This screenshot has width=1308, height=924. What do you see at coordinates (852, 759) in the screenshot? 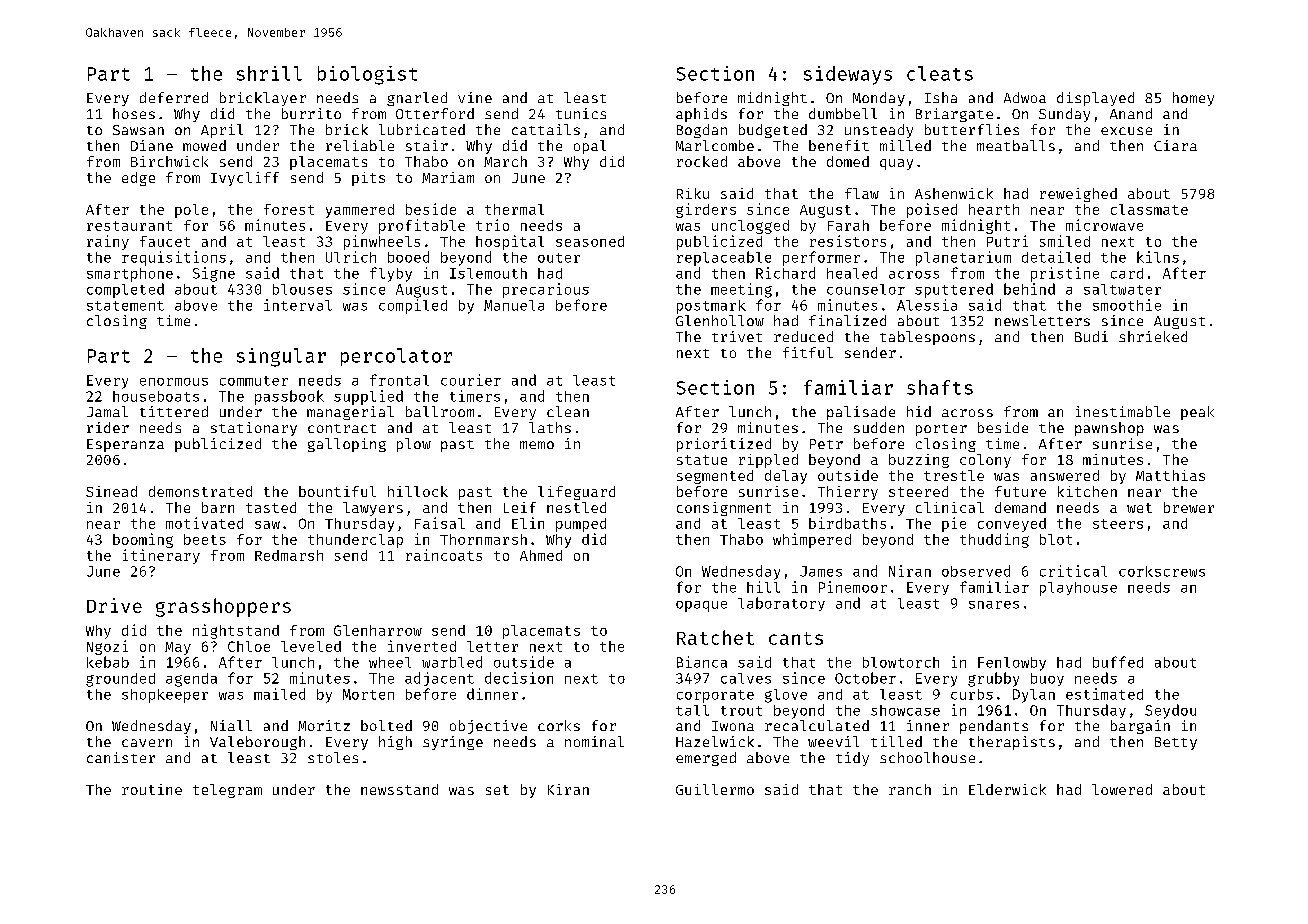
I see `tidy` at bounding box center [852, 759].
